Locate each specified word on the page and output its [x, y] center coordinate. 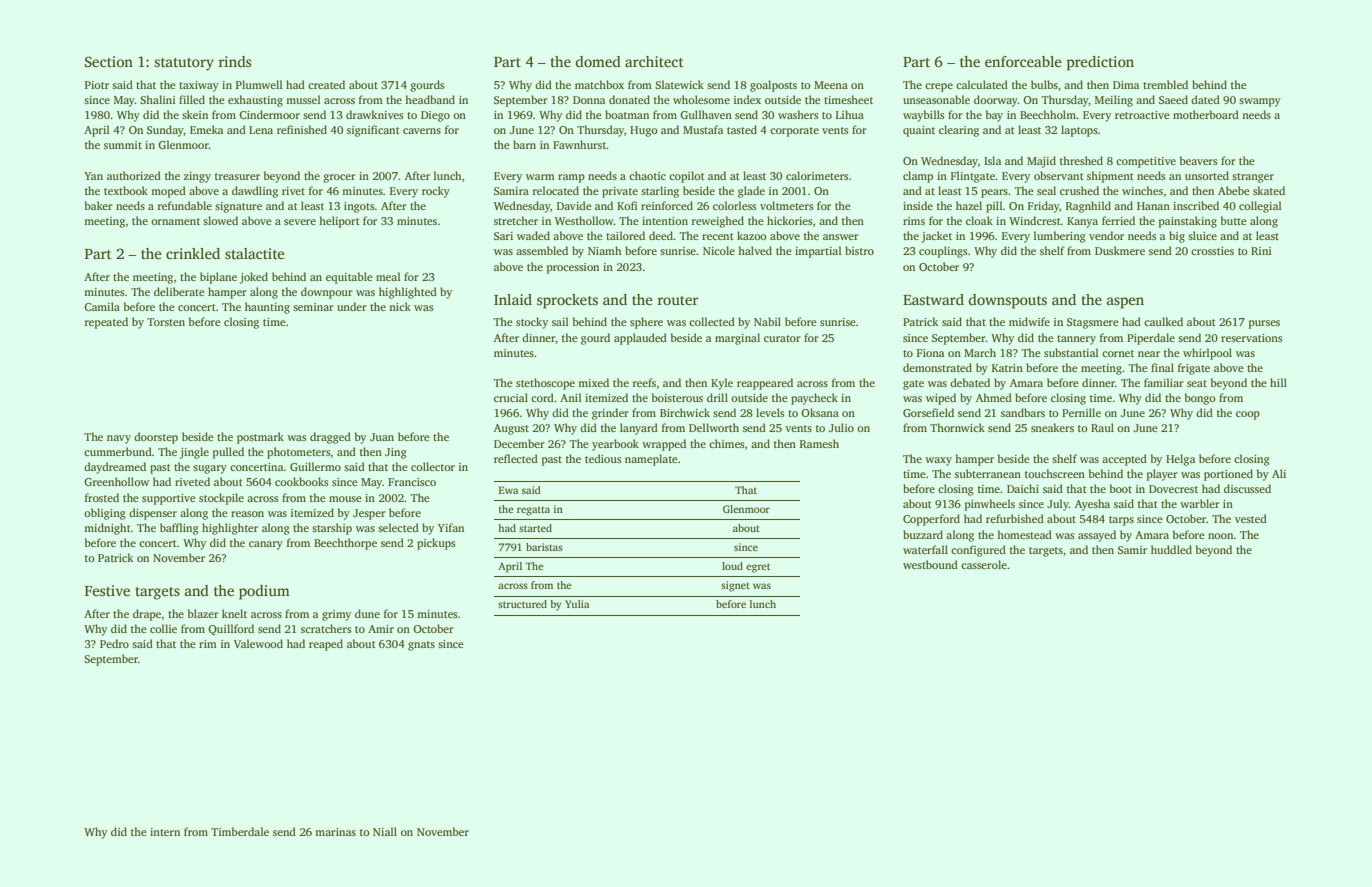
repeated [106, 323]
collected [712, 321]
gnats [421, 646]
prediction [1100, 63]
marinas [335, 832]
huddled [1171, 549]
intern [165, 832]
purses [1264, 324]
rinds [234, 61]
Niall [385, 831]
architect [654, 61]
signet [735, 586]
